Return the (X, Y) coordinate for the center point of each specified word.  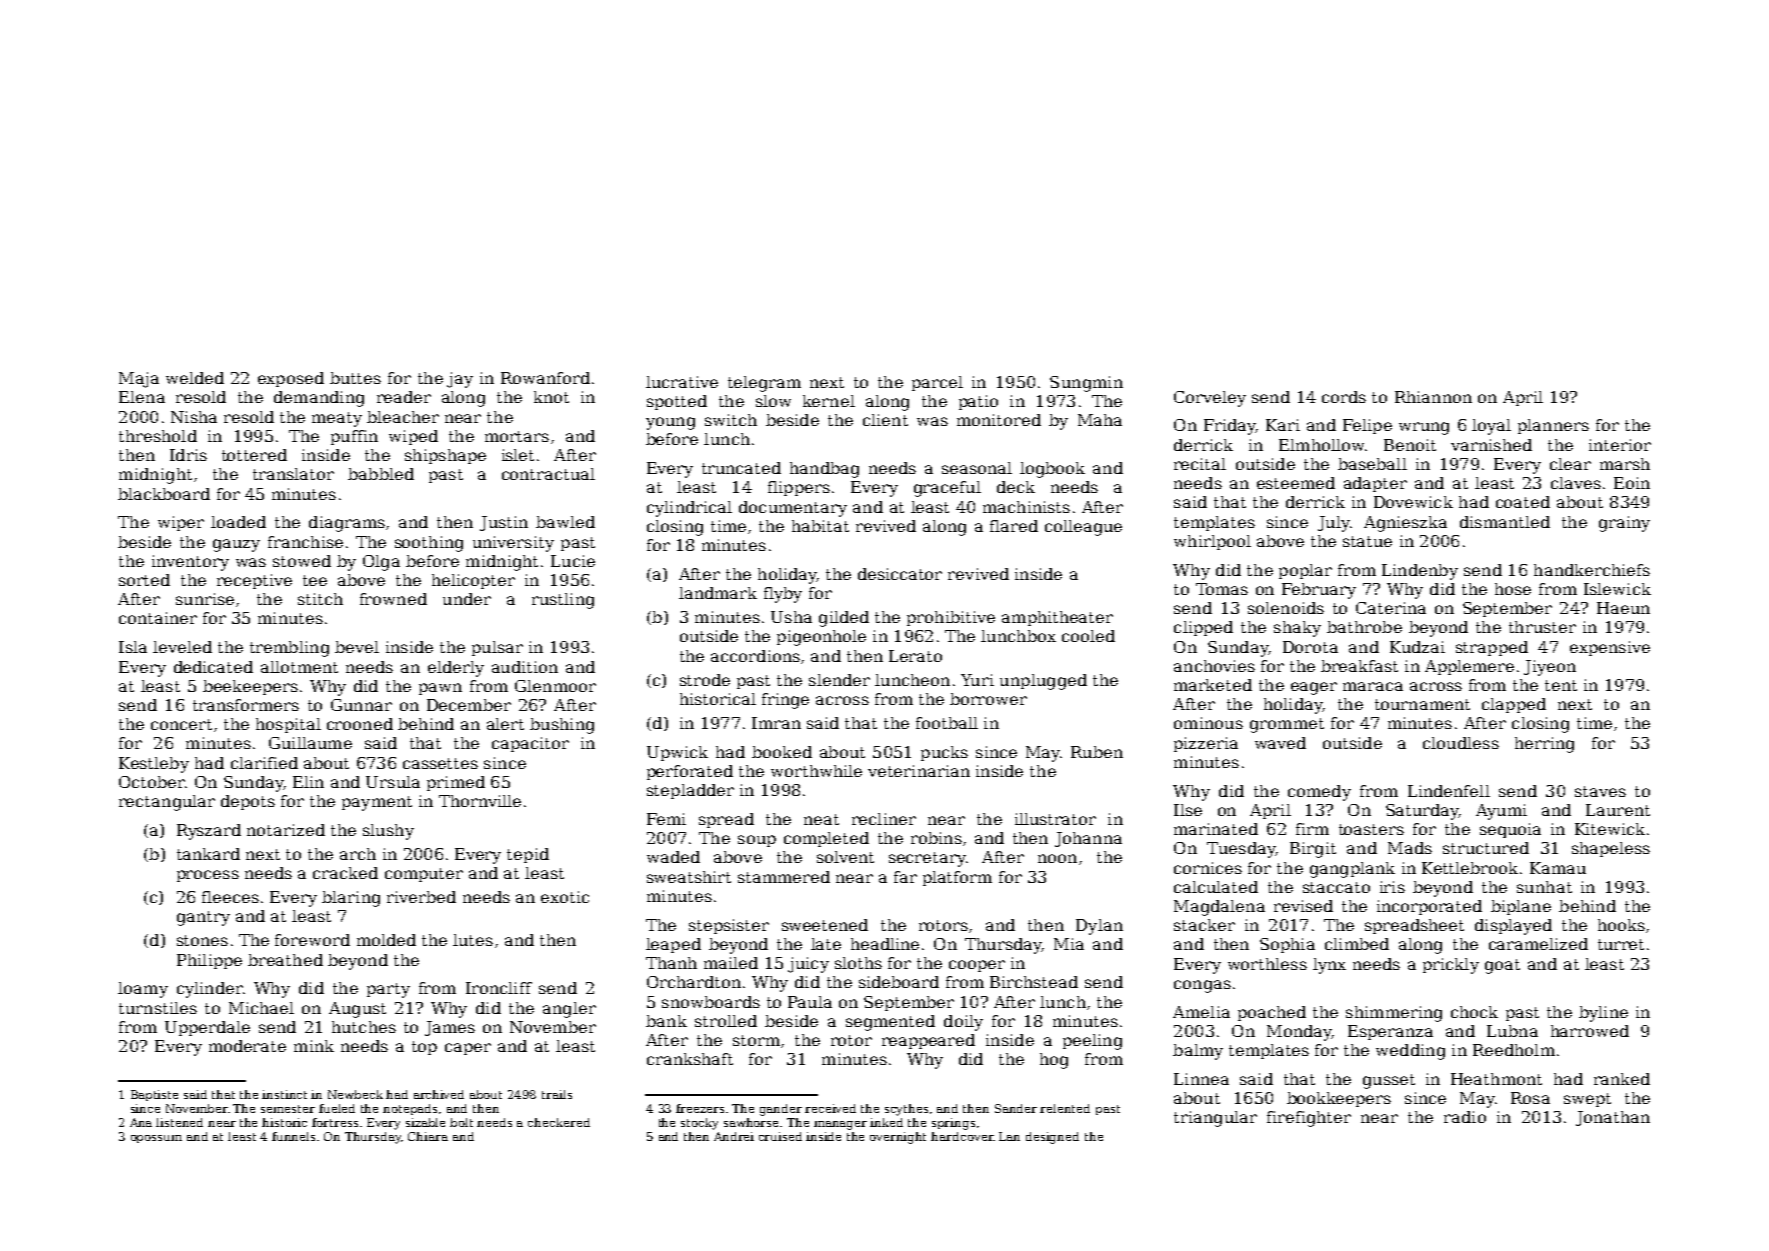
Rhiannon (1433, 397)
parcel (937, 383)
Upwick (677, 753)
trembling (289, 649)
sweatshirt (689, 877)
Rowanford (545, 378)
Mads (1410, 848)
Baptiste (154, 1095)
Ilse (1188, 810)
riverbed (421, 897)
